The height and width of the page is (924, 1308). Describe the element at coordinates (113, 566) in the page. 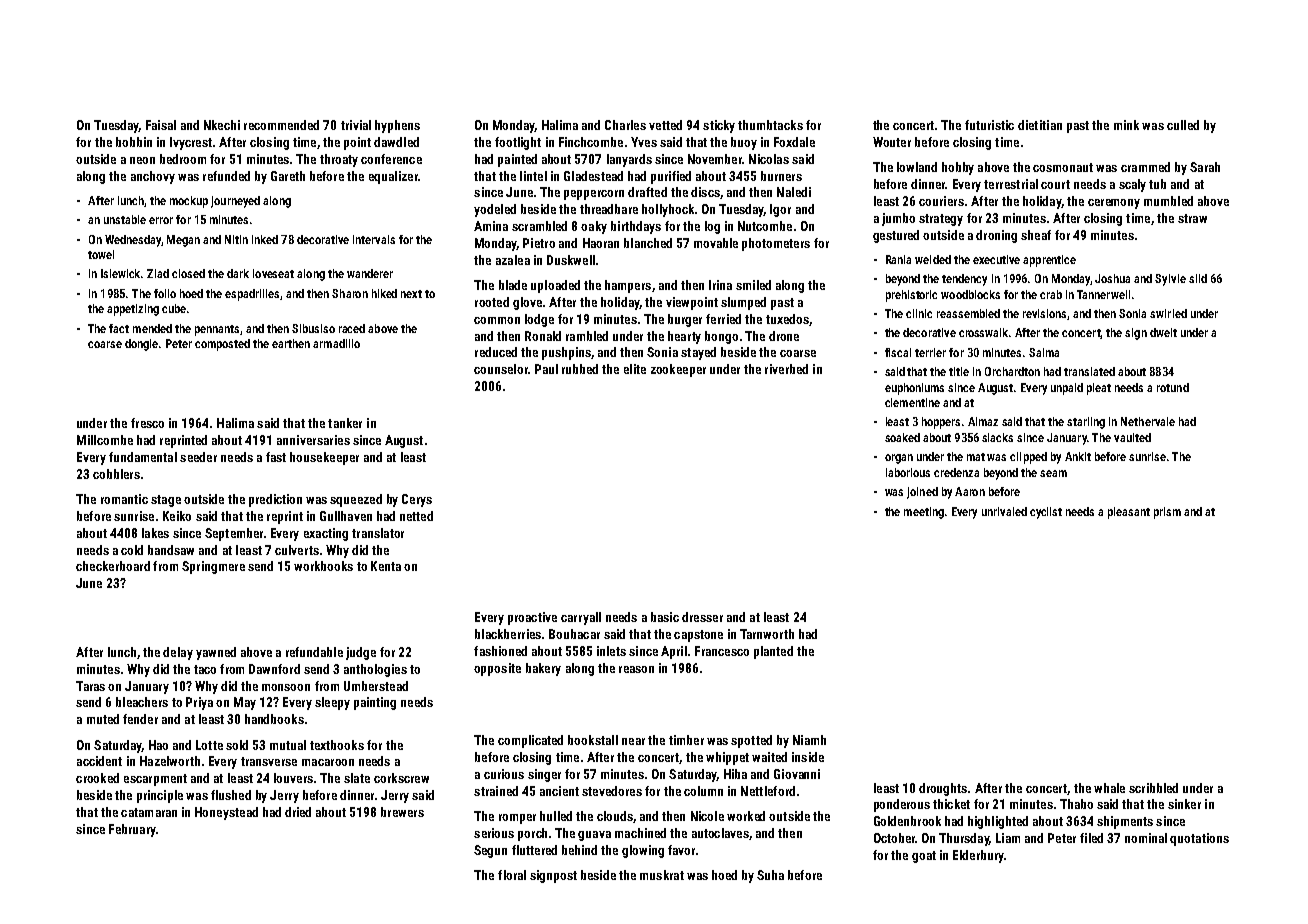

I see `checkerboard` at that location.
